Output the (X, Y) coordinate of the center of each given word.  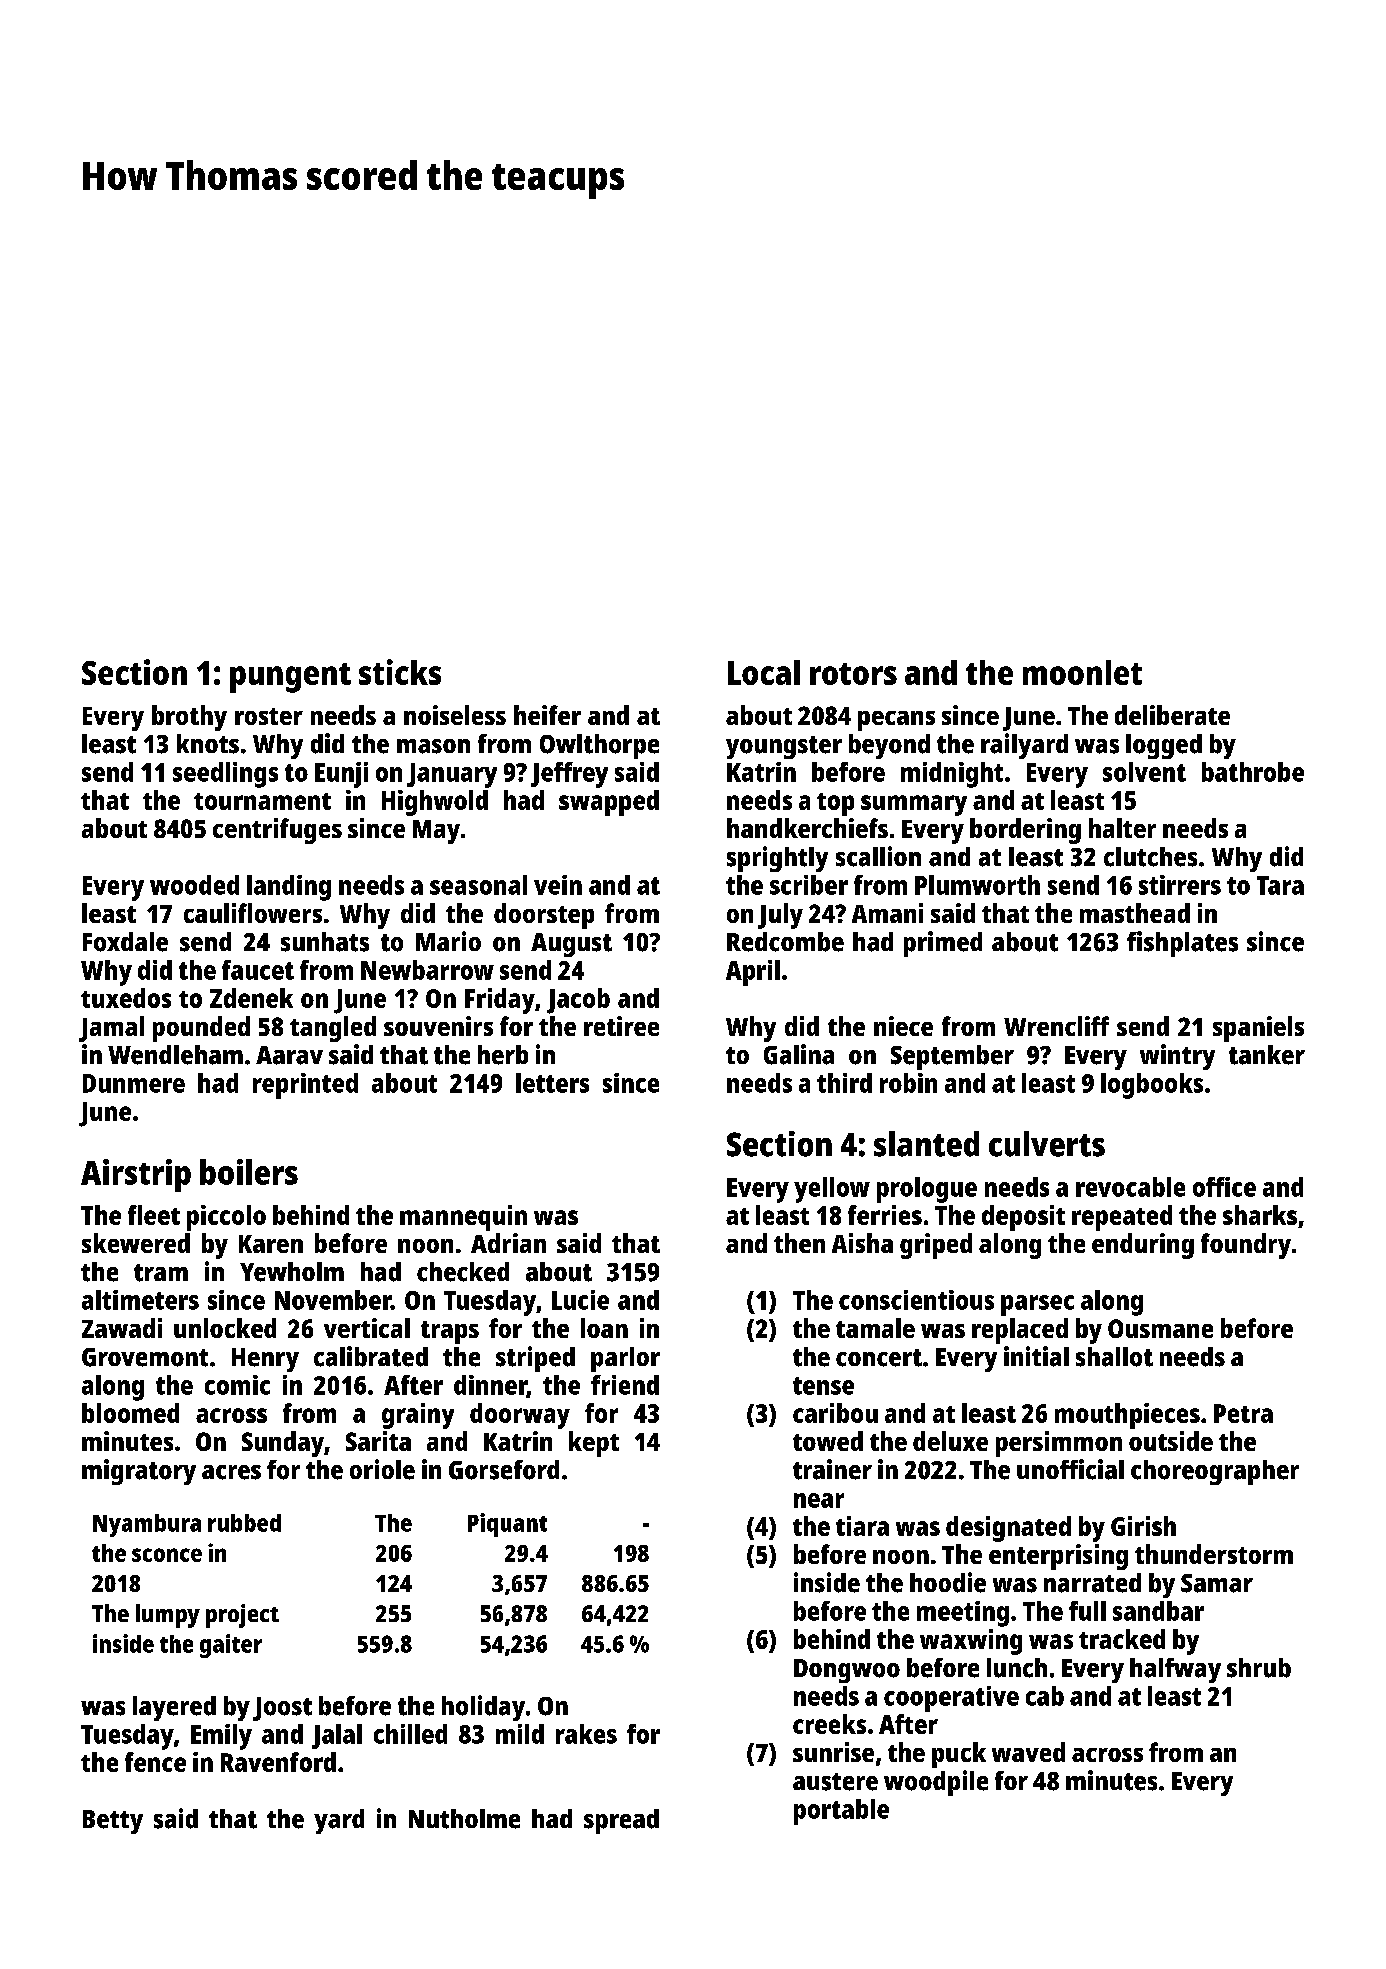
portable (841, 1812)
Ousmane (1160, 1328)
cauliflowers (253, 913)
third (844, 1083)
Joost (282, 1709)
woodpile (936, 1783)
